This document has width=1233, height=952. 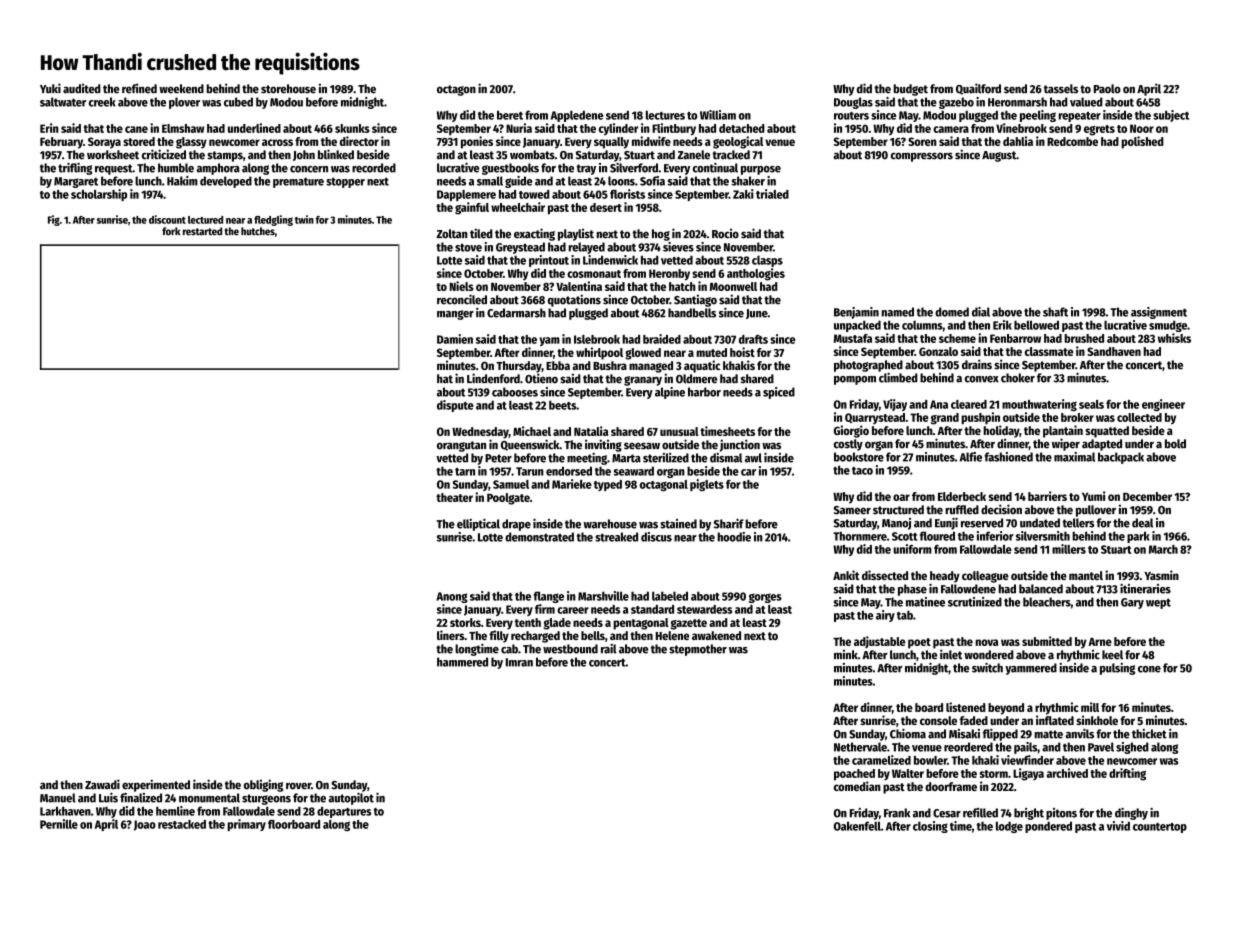 I want to click on budget, so click(x=910, y=90).
